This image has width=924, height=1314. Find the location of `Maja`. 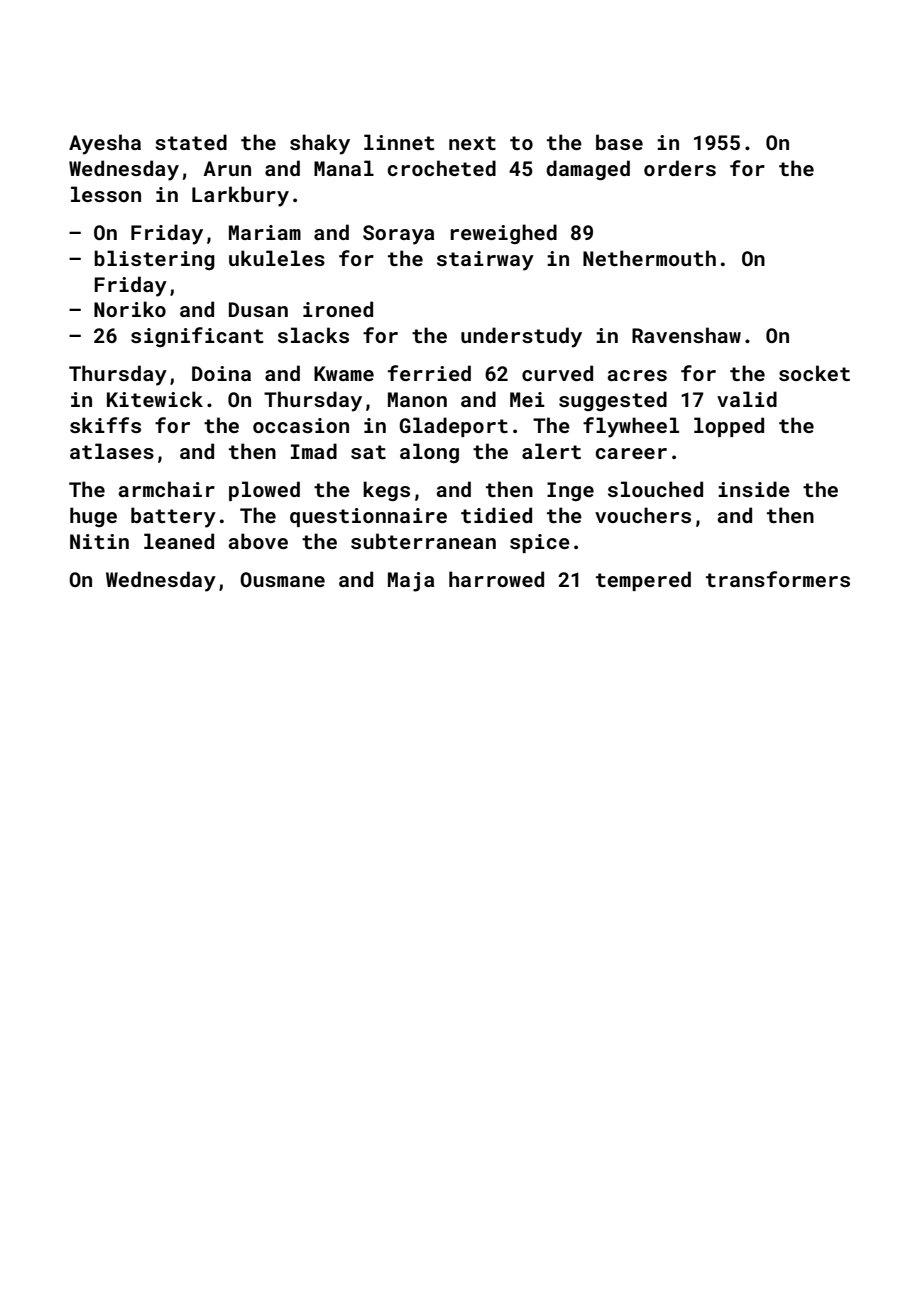

Maja is located at coordinates (411, 582).
